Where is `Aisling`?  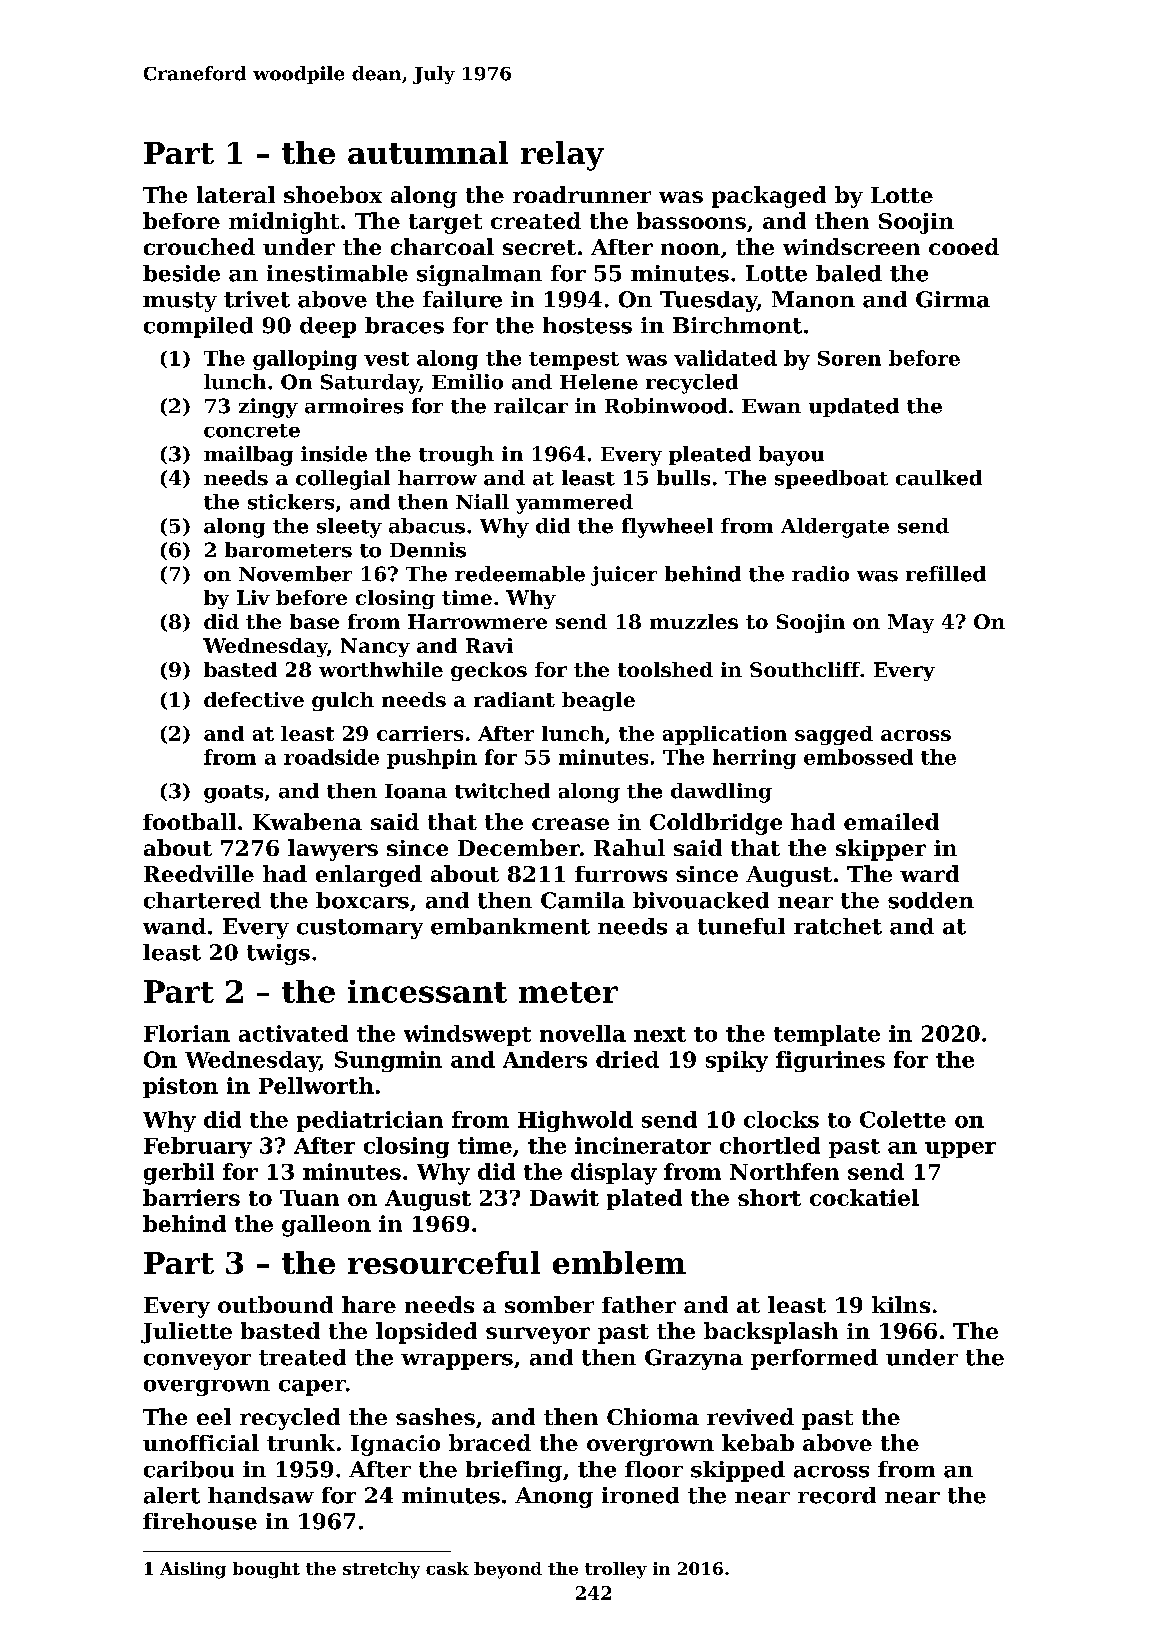 Aisling is located at coordinates (193, 1570).
